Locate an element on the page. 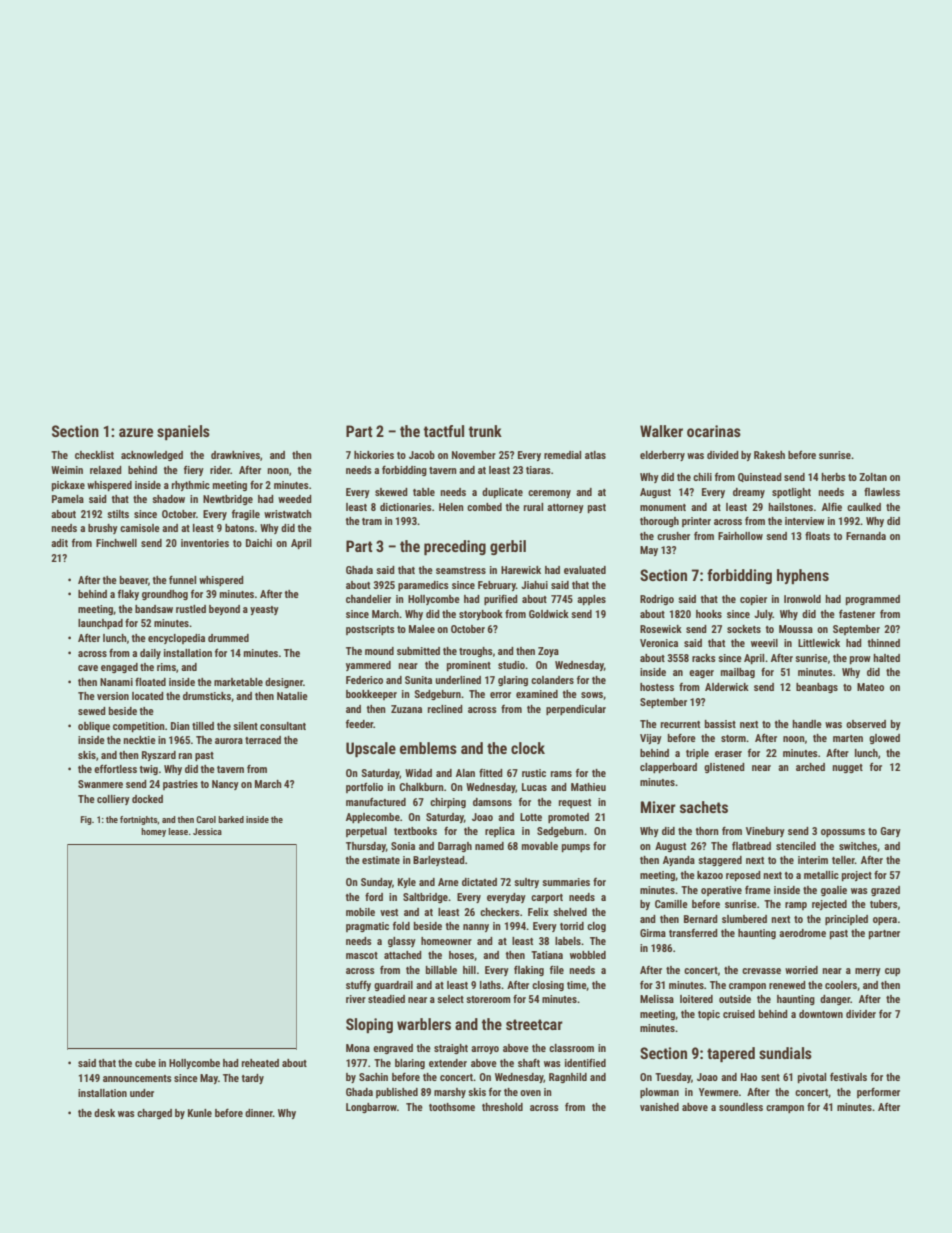  clapperboard is located at coordinates (668, 768).
